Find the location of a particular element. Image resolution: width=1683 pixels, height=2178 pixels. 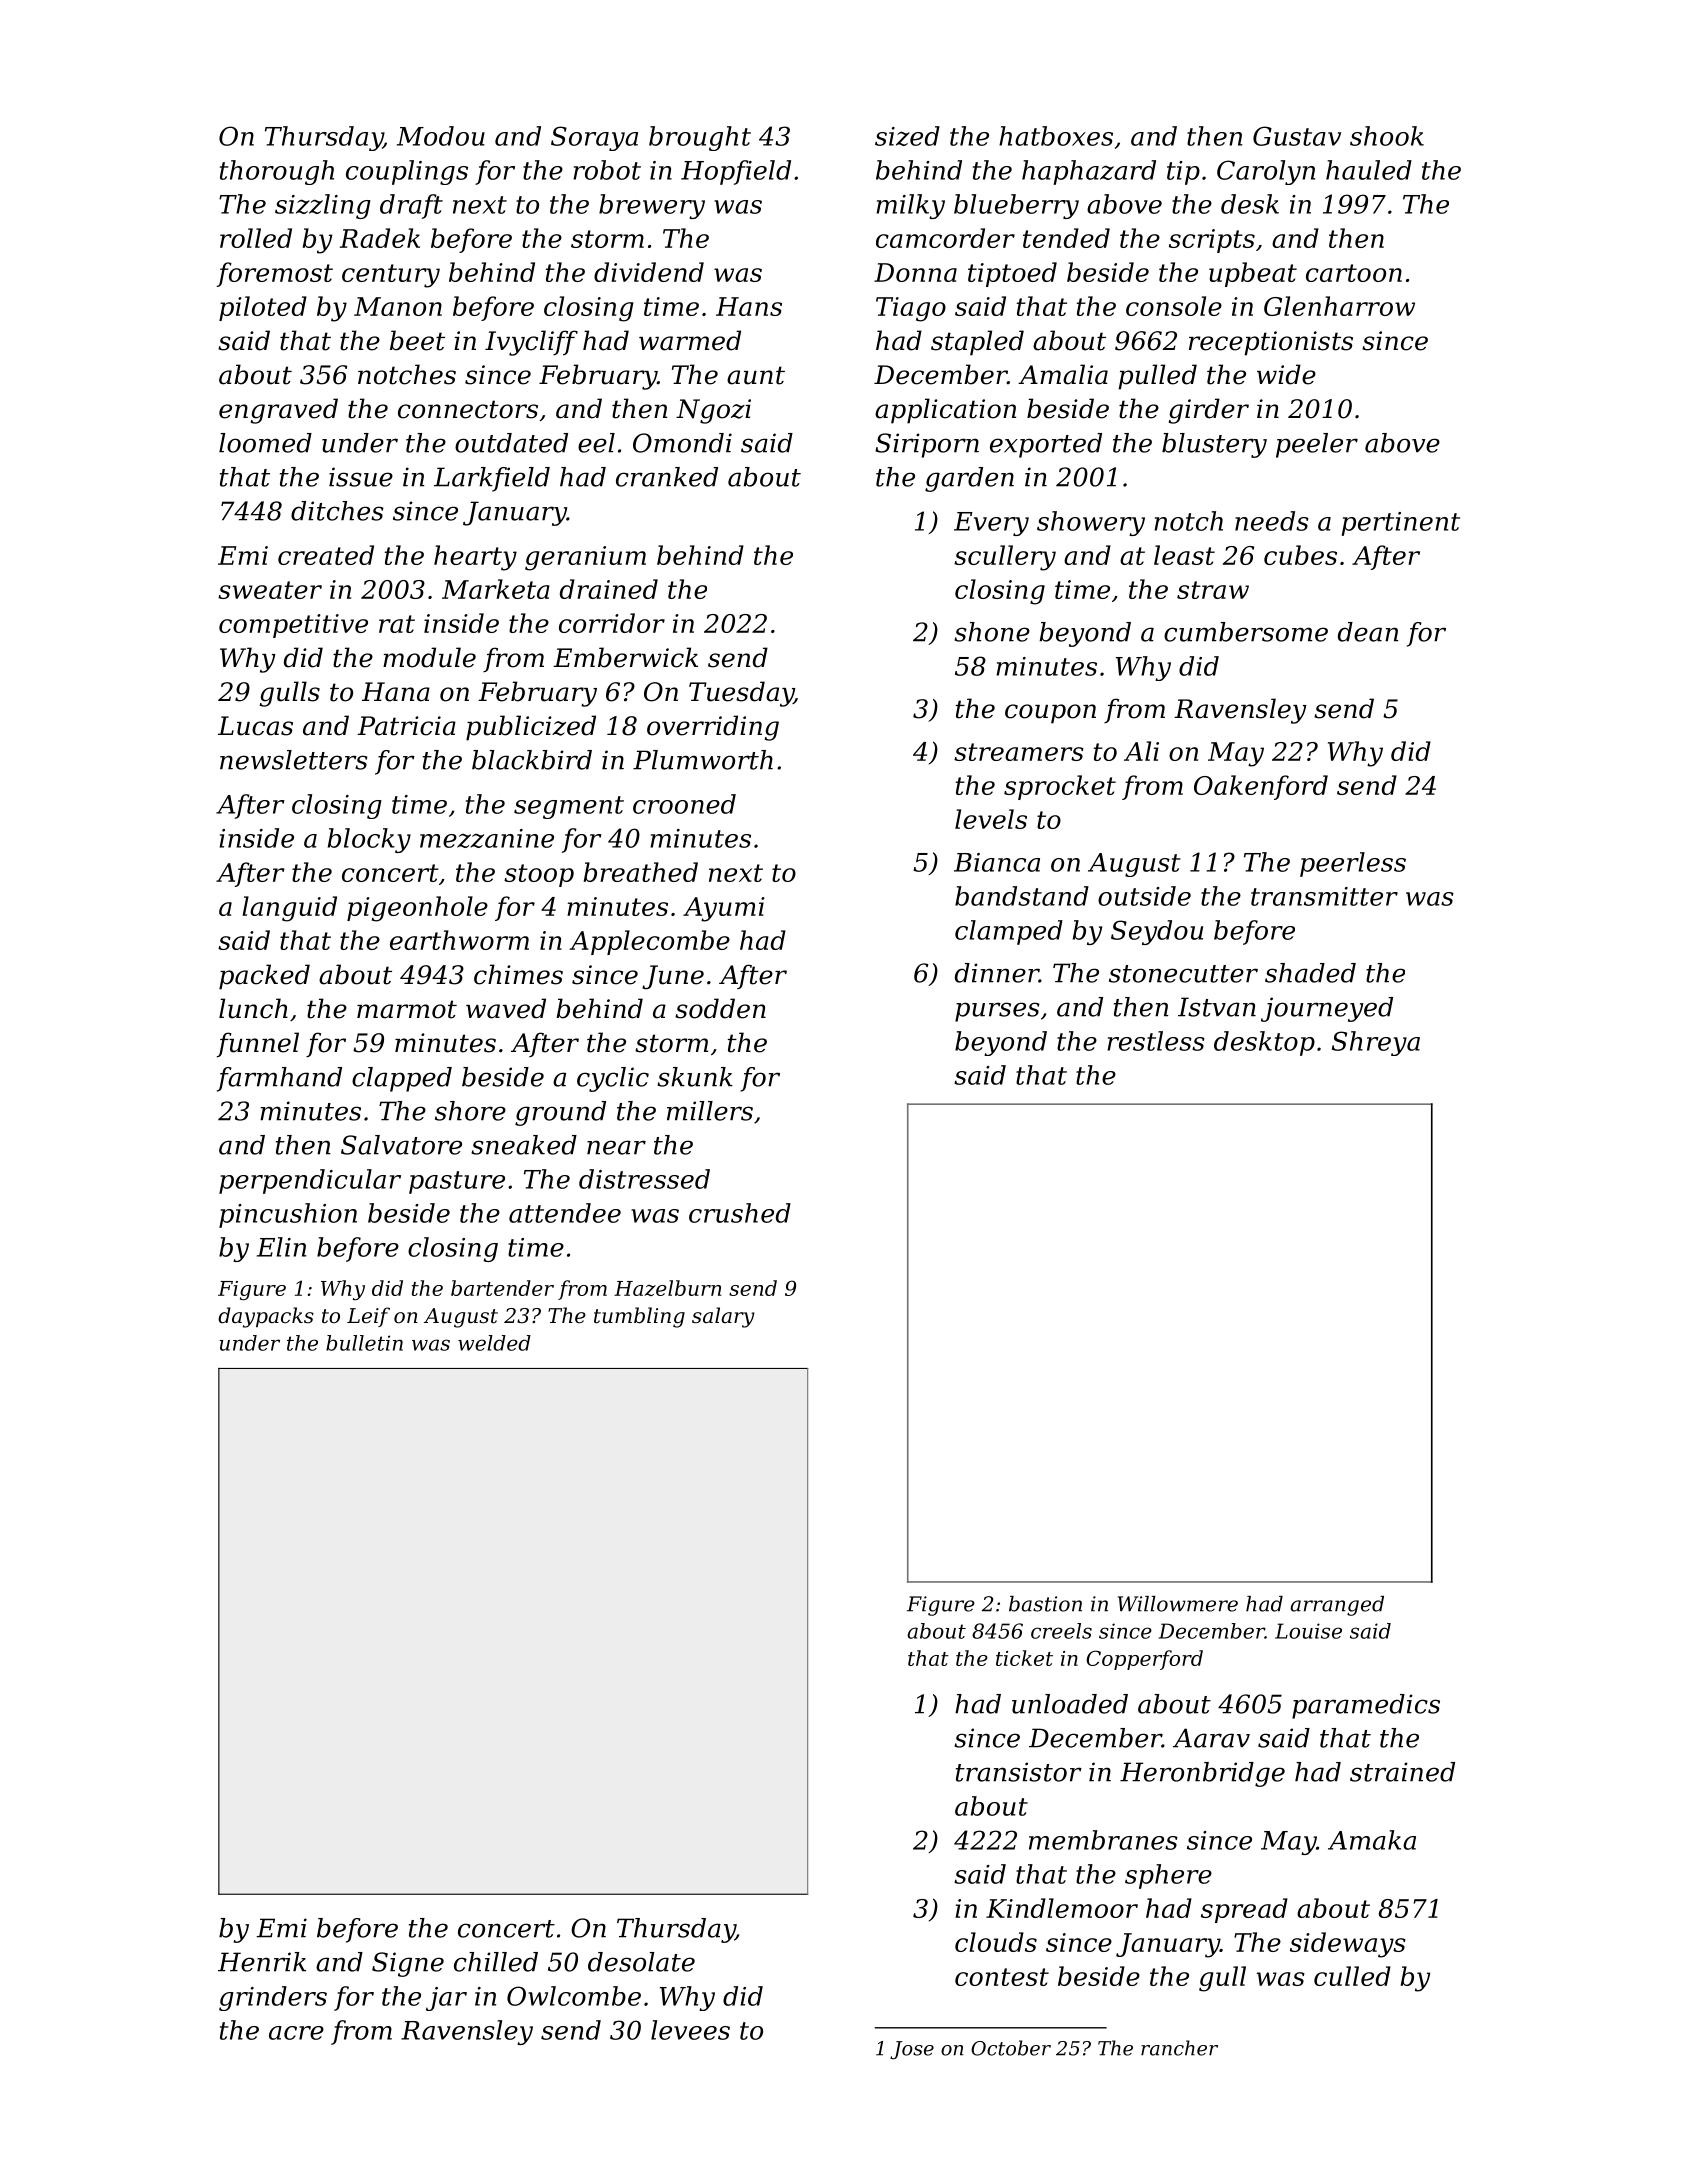

Willowmere is located at coordinates (1178, 1604).
